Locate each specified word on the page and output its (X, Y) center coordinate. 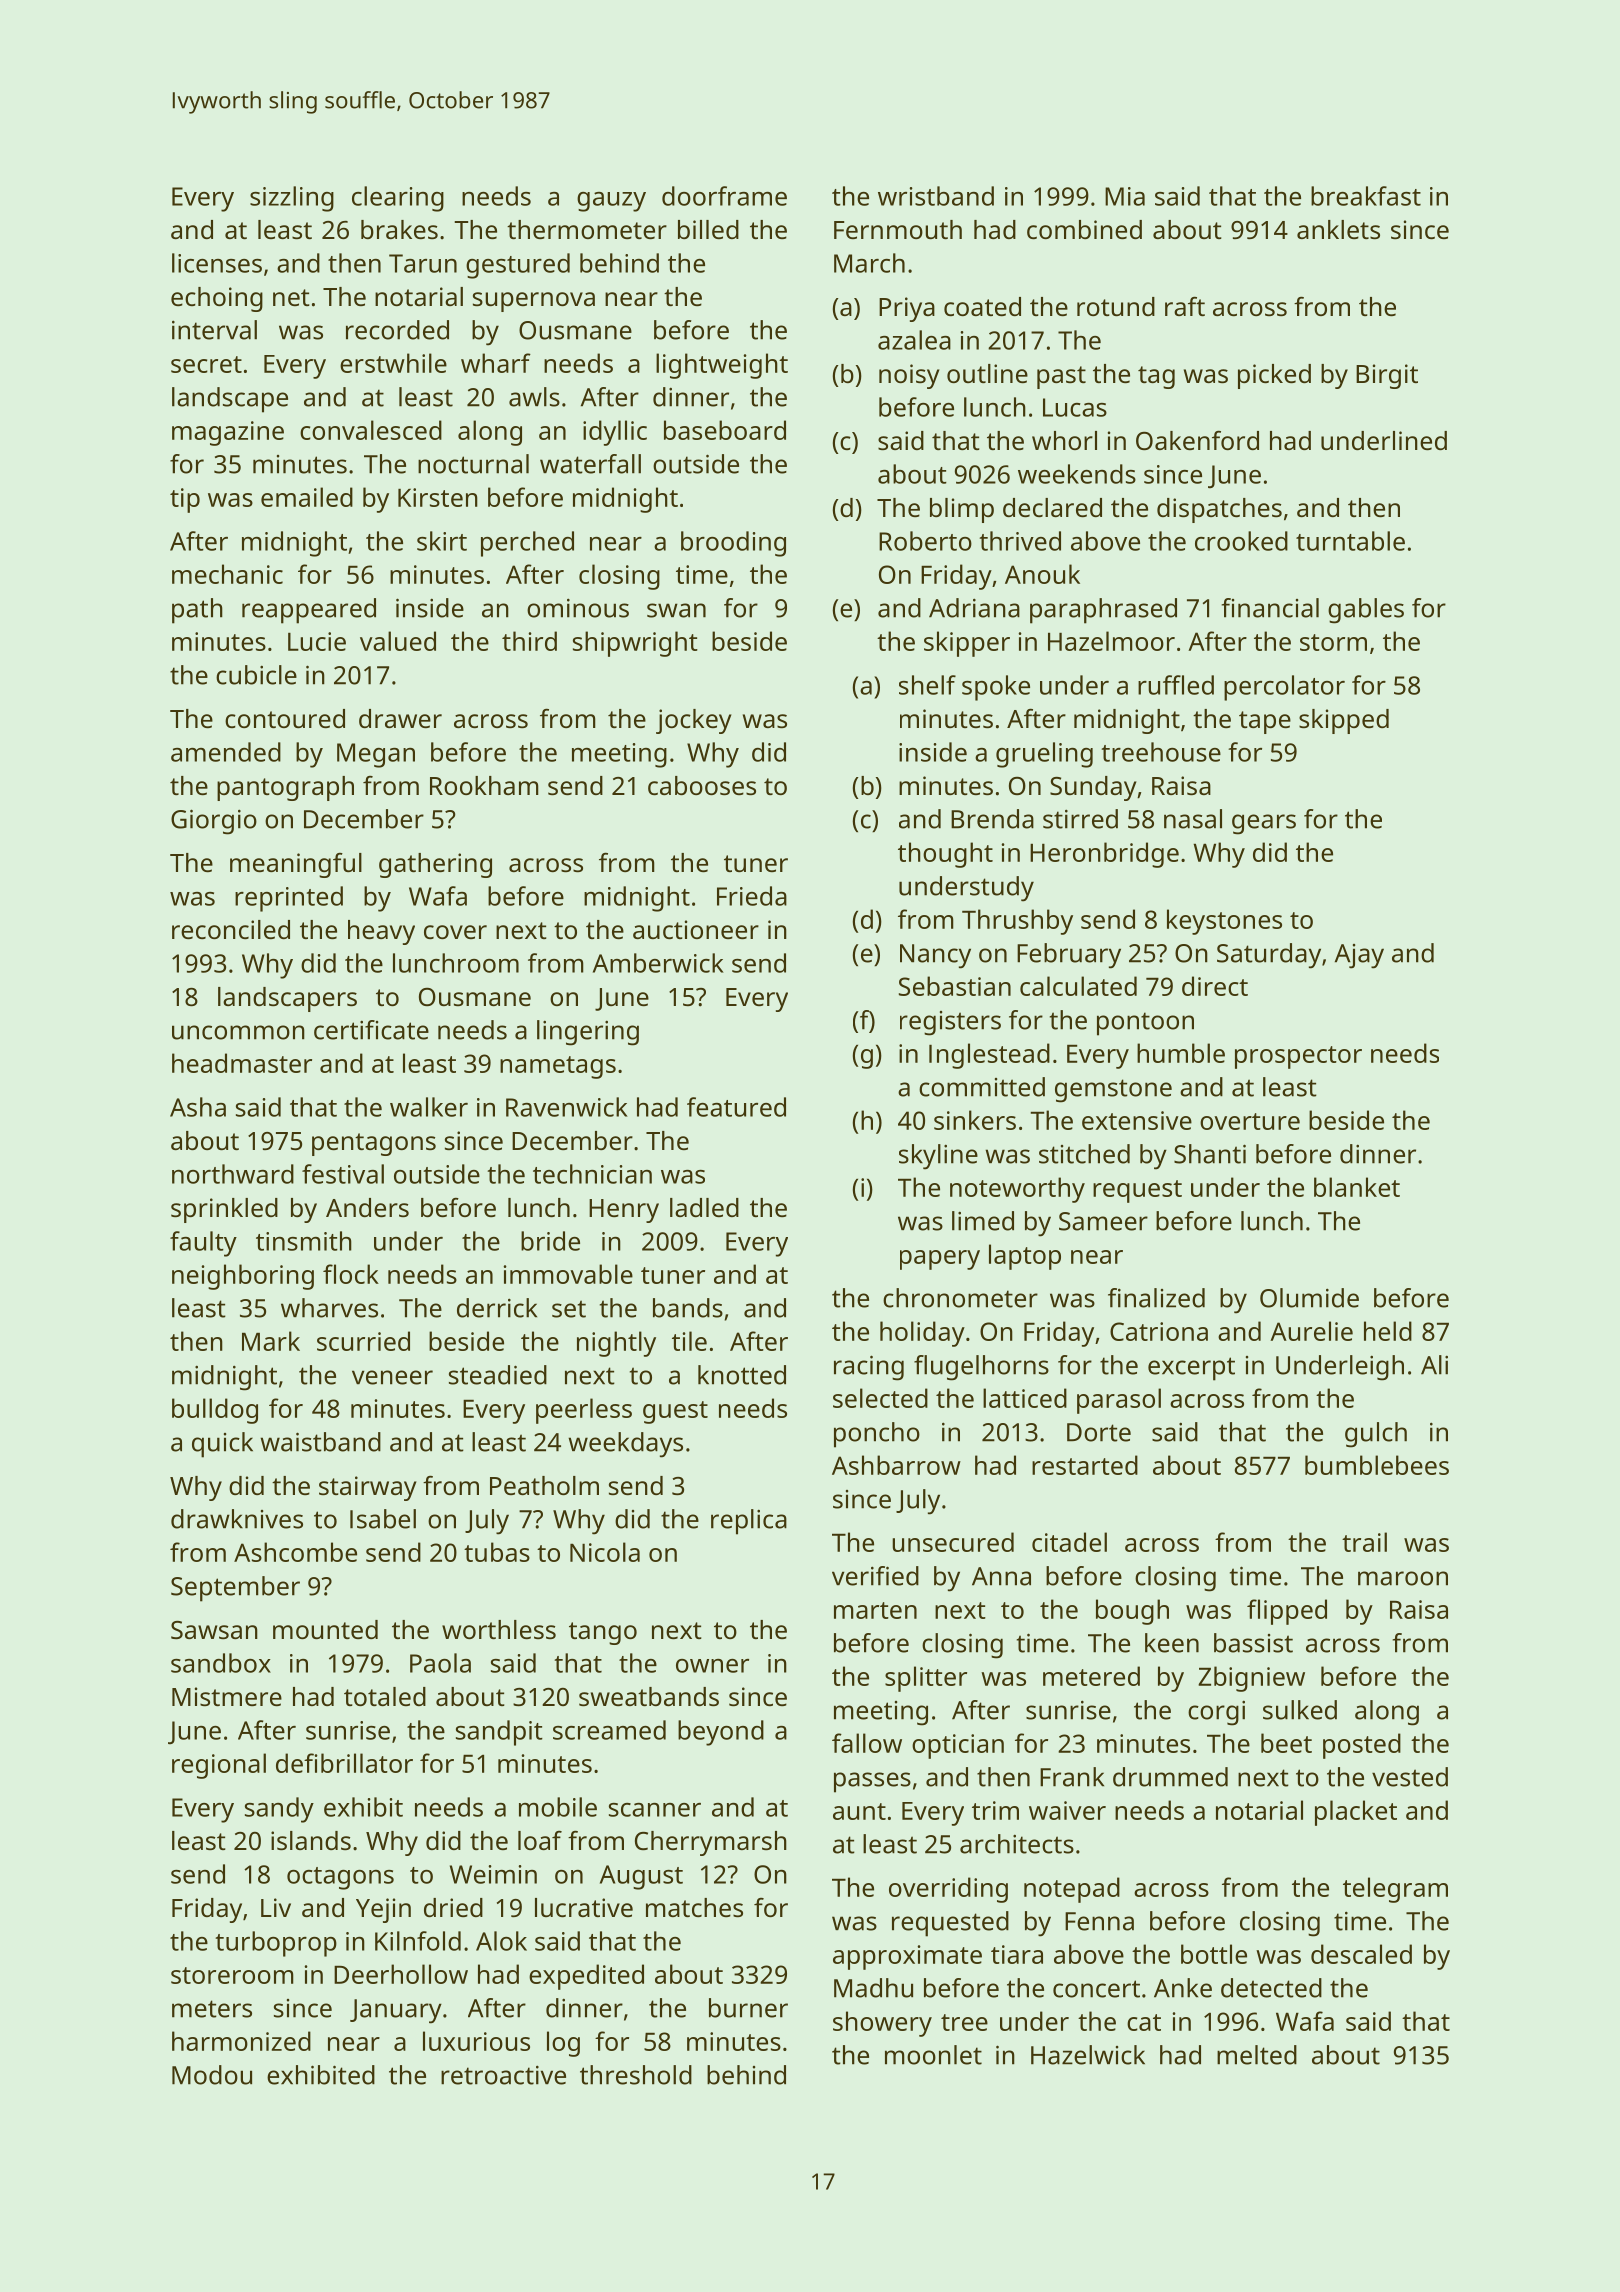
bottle (1214, 1954)
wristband (936, 196)
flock (351, 1274)
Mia (1125, 196)
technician (592, 1174)
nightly (616, 1344)
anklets (1338, 229)
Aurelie (1311, 1331)
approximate (907, 1957)
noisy (909, 376)
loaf (540, 1840)
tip (185, 500)
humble (1181, 1053)
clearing (398, 199)
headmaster (242, 1063)
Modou (212, 2075)
